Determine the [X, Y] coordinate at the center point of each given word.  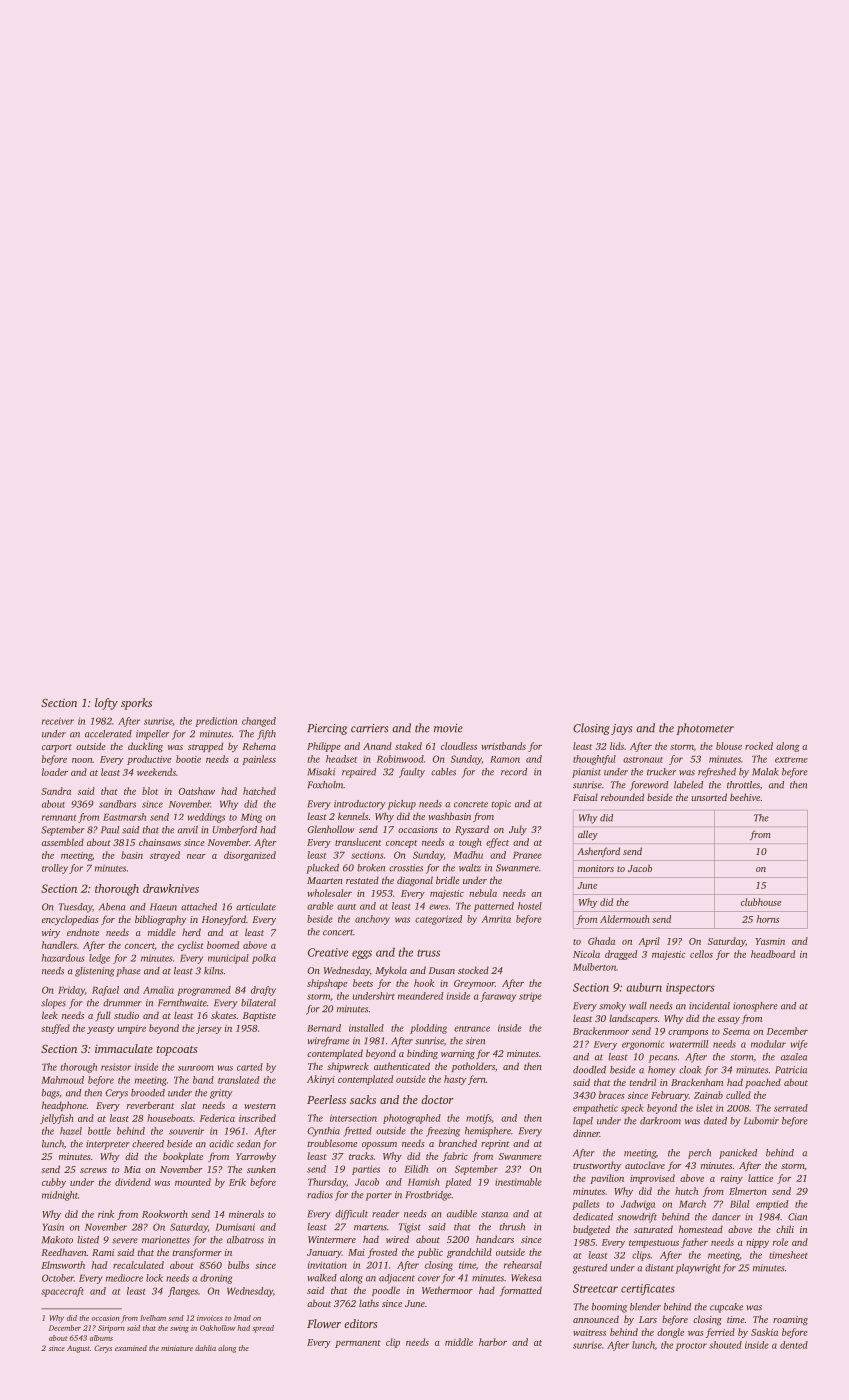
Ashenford [598, 852]
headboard [773, 954]
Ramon [505, 759]
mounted [193, 1182]
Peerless [326, 1099]
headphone [64, 1106]
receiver [58, 721]
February [670, 1096]
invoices [210, 1318]
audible [462, 1214]
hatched [259, 791]
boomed [223, 945]
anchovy [372, 920]
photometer [705, 729]
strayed [165, 856]
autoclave [645, 1165]
